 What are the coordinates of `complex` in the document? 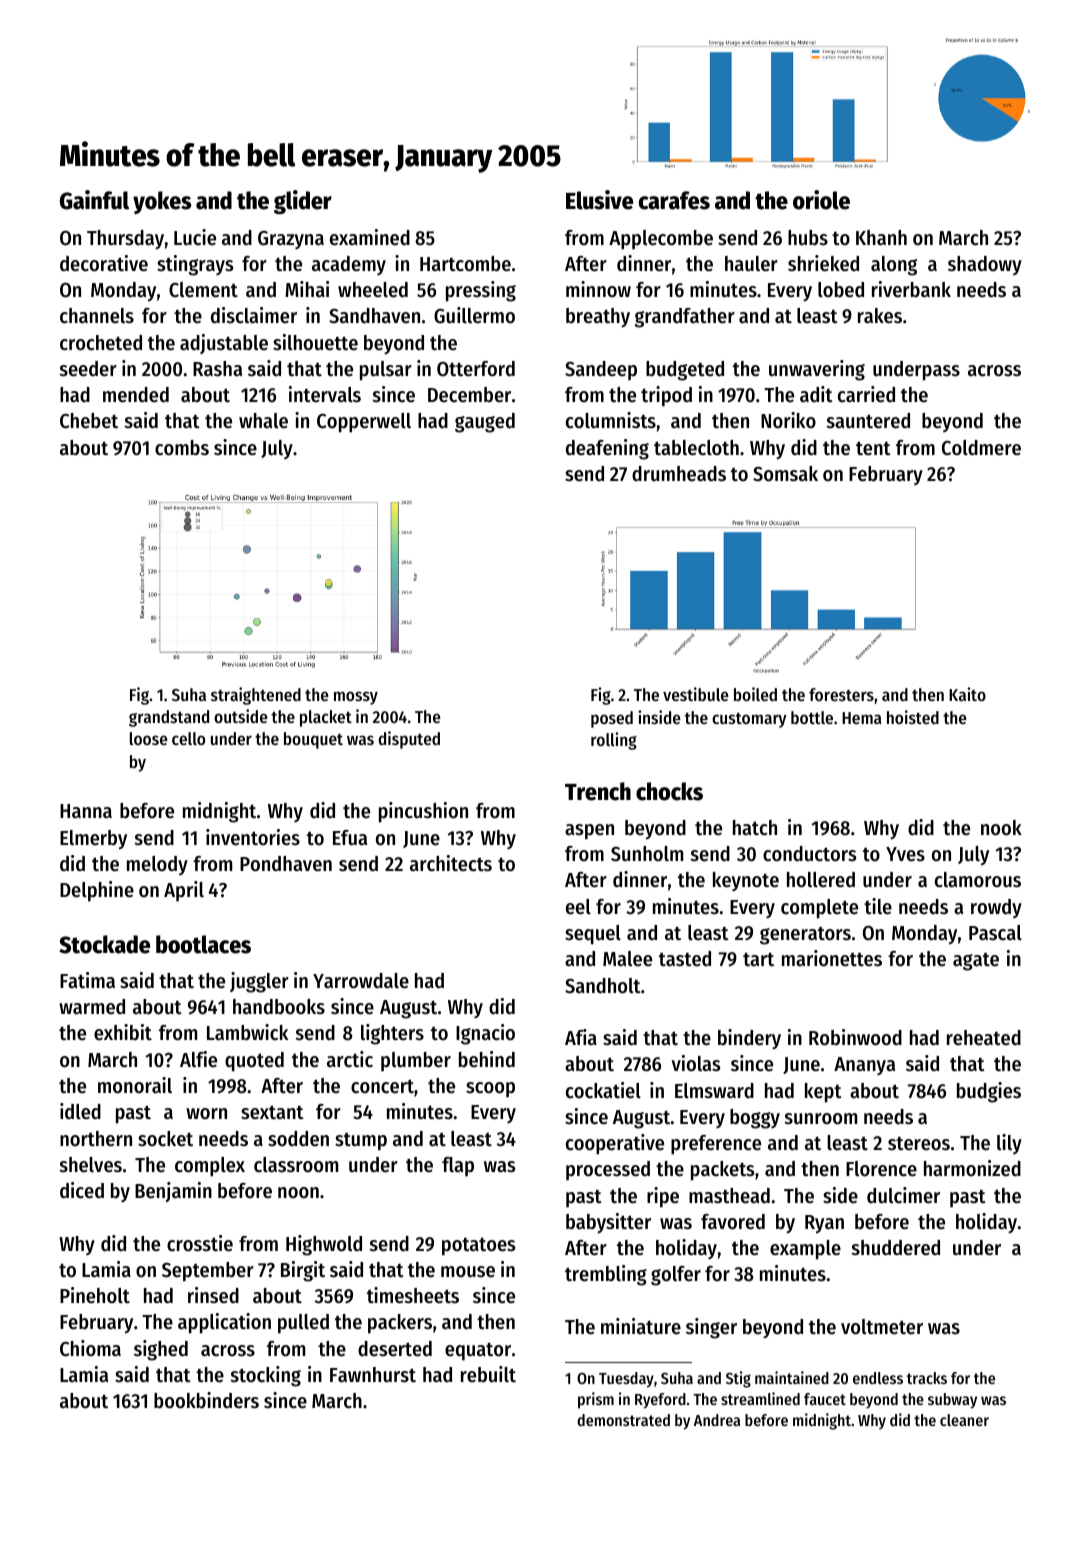 It's located at (210, 1167).
